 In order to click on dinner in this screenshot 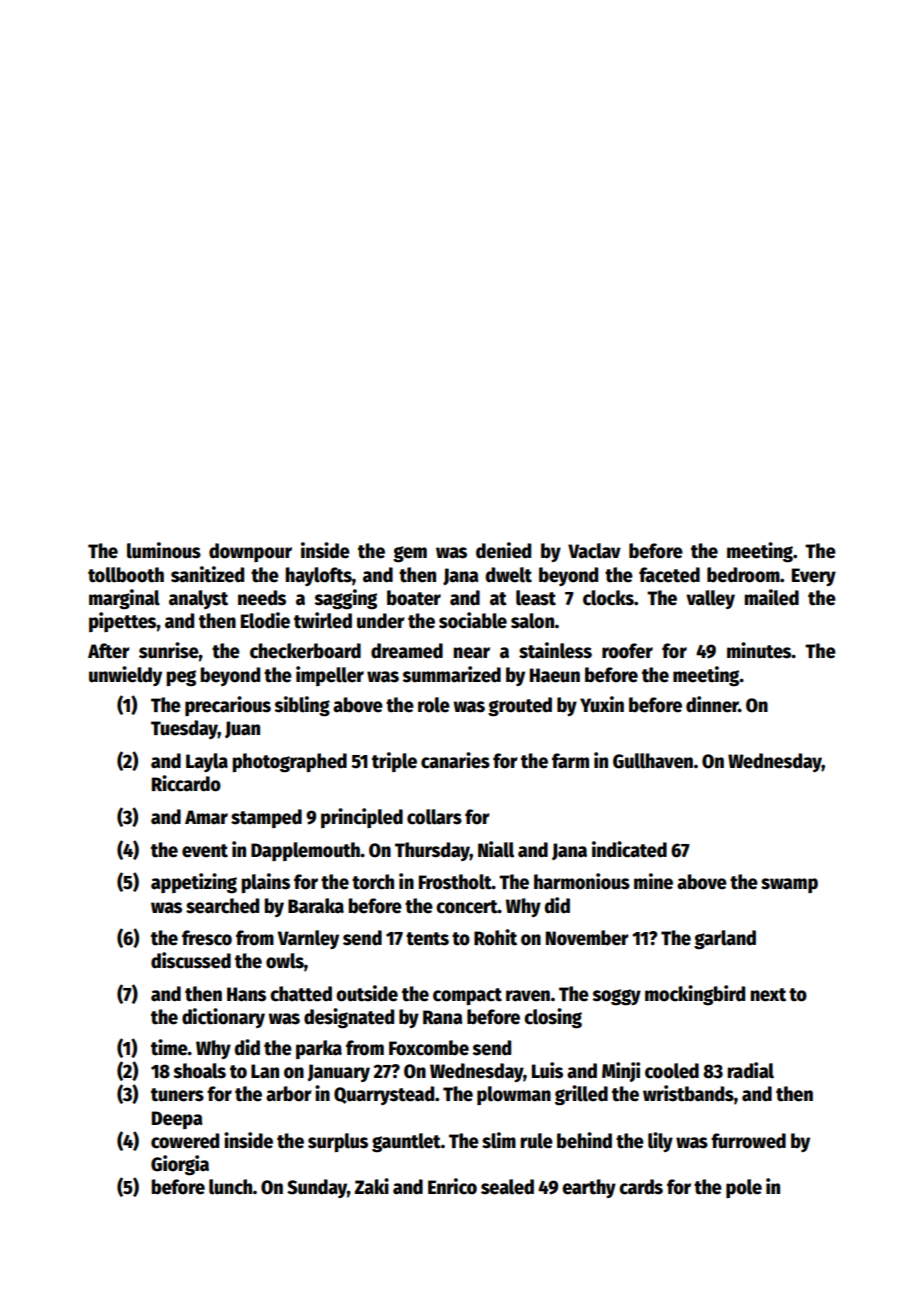, I will do `click(712, 704)`.
